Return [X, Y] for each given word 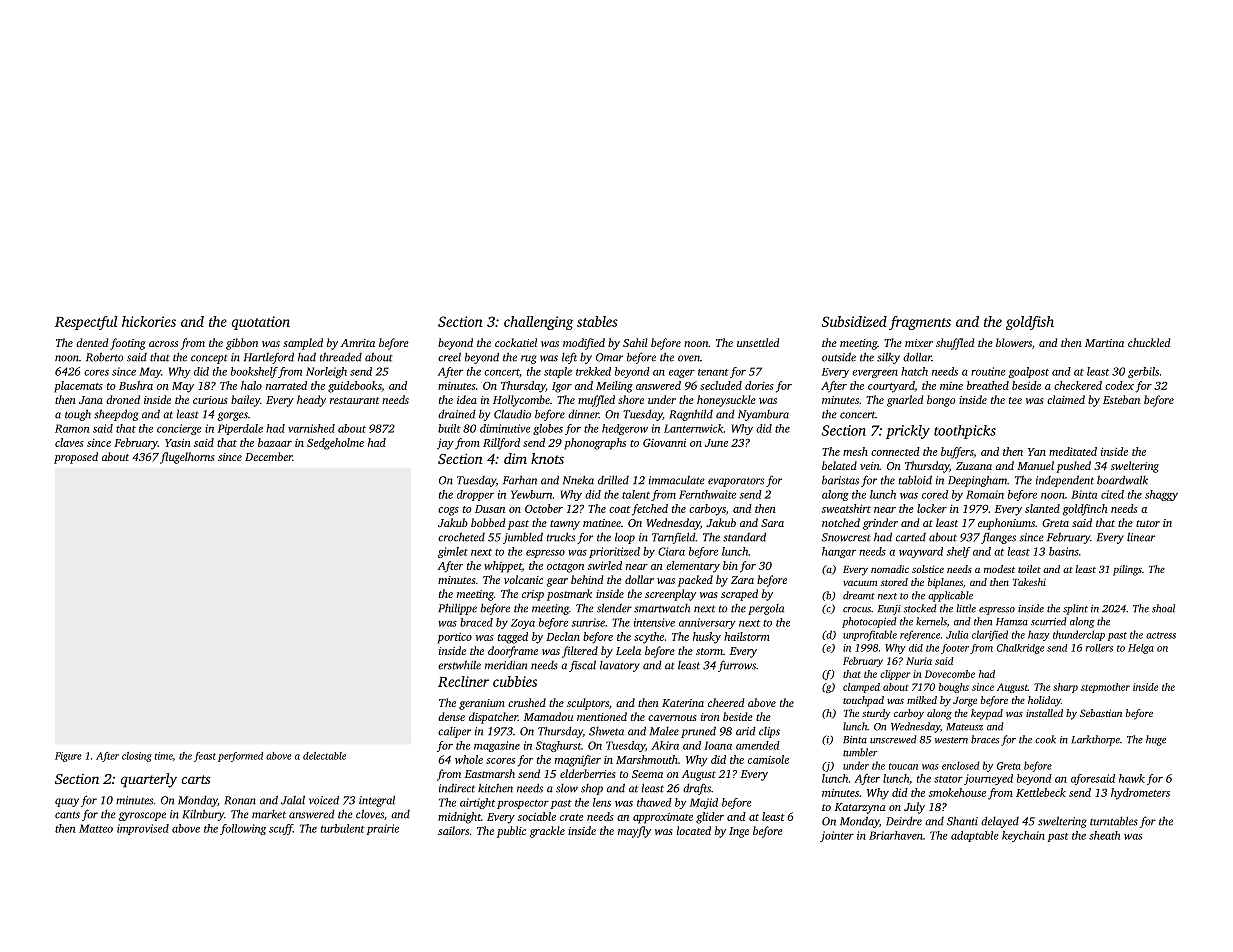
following [243, 829]
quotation [261, 323]
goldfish [1030, 323]
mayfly [634, 832]
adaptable [974, 836]
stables [597, 321]
